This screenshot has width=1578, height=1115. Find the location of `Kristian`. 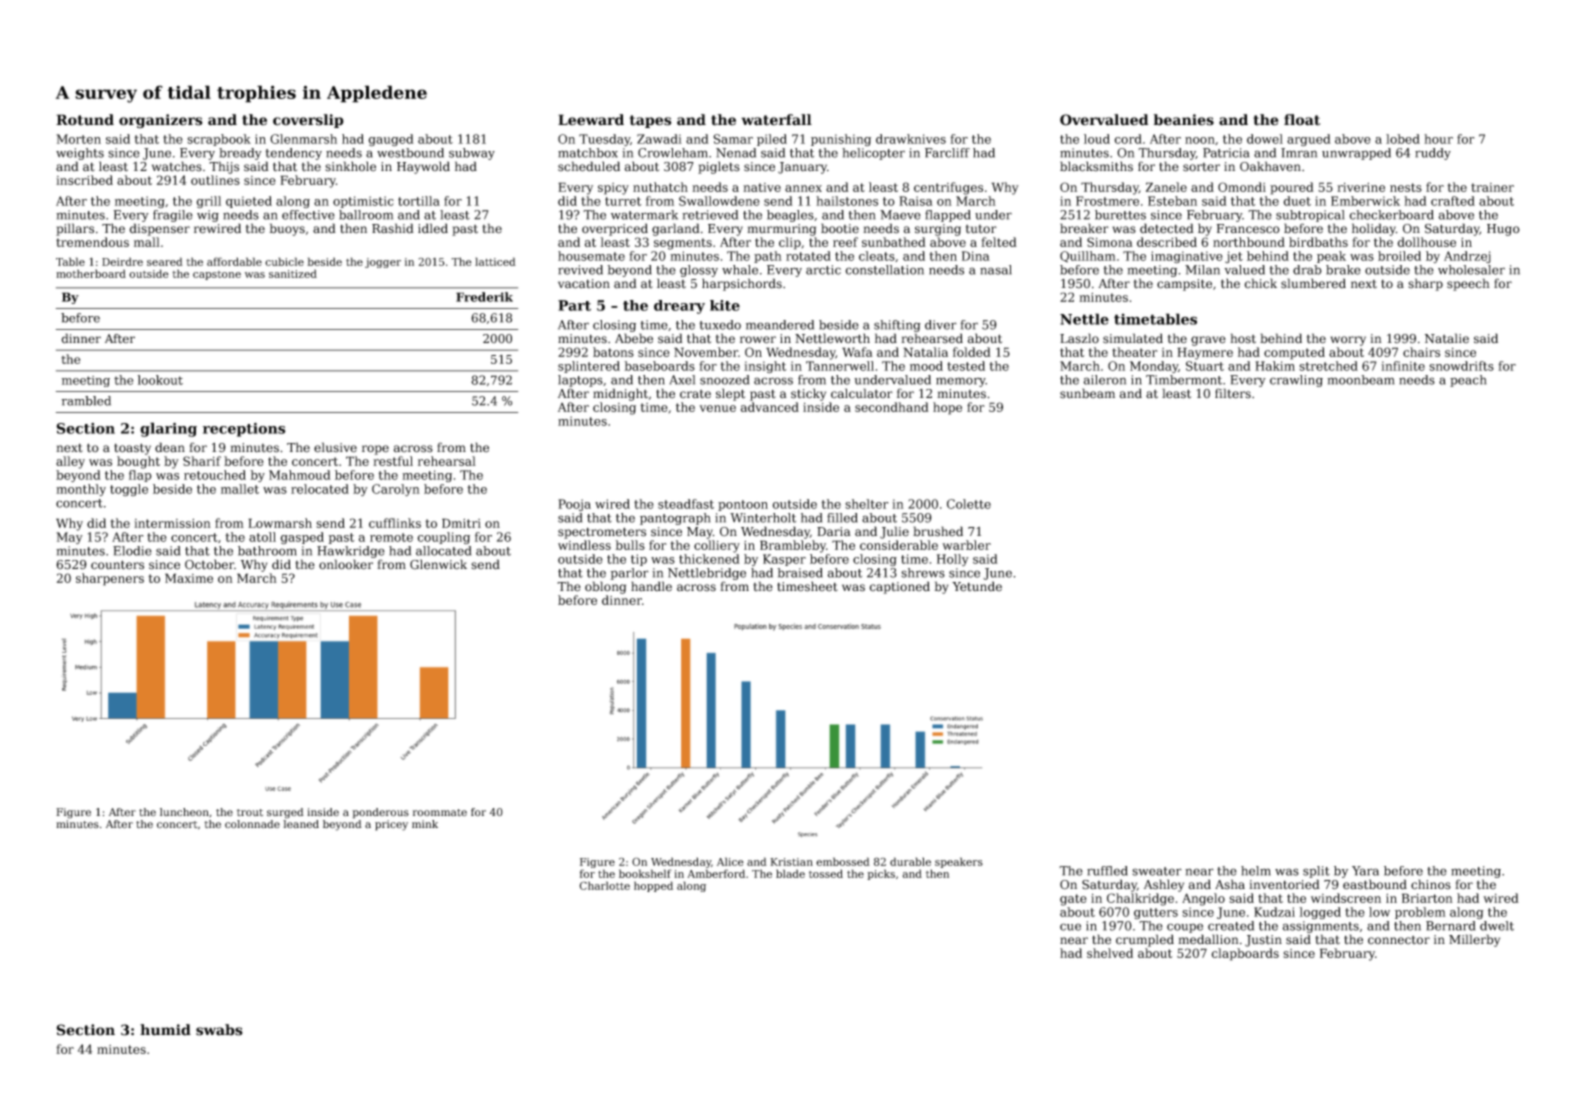

Kristian is located at coordinates (791, 862).
